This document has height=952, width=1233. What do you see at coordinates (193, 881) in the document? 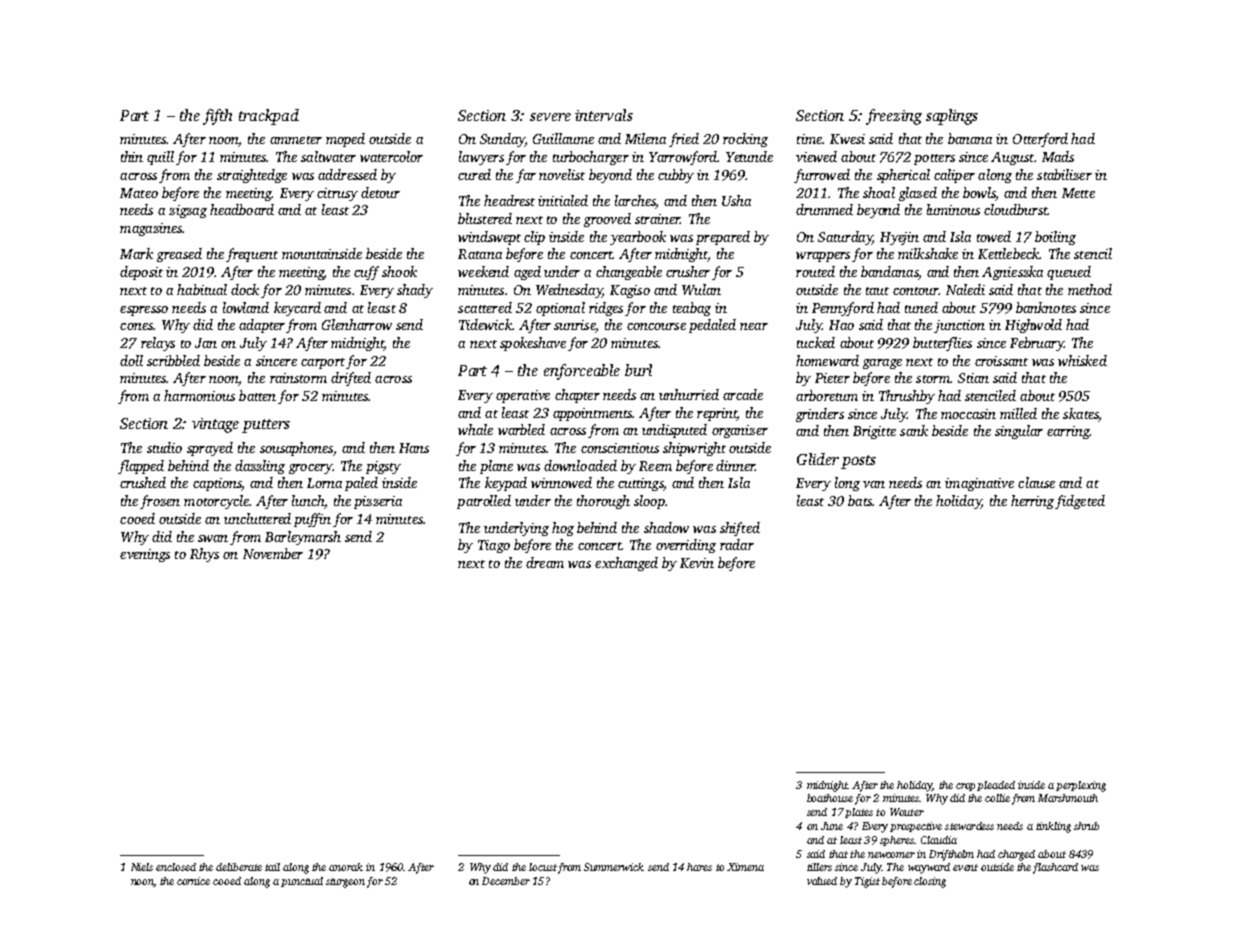
I see `cornice` at bounding box center [193, 881].
